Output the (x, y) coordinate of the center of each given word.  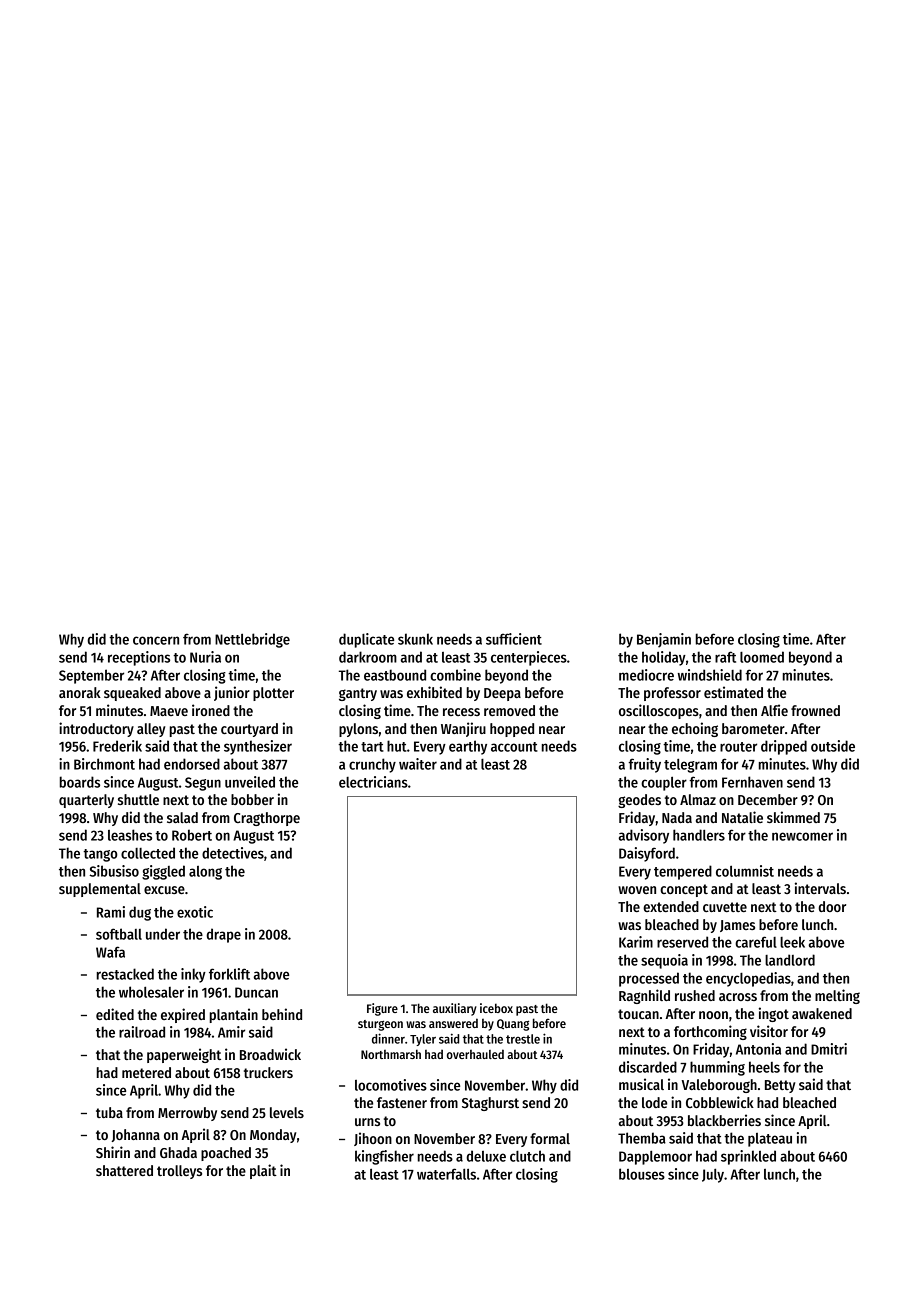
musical (641, 1084)
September (91, 676)
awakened (822, 1013)
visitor (769, 1031)
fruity (644, 765)
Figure (382, 1009)
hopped (512, 730)
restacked (125, 974)
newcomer (802, 836)
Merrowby (187, 1114)
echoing (695, 729)
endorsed (192, 764)
